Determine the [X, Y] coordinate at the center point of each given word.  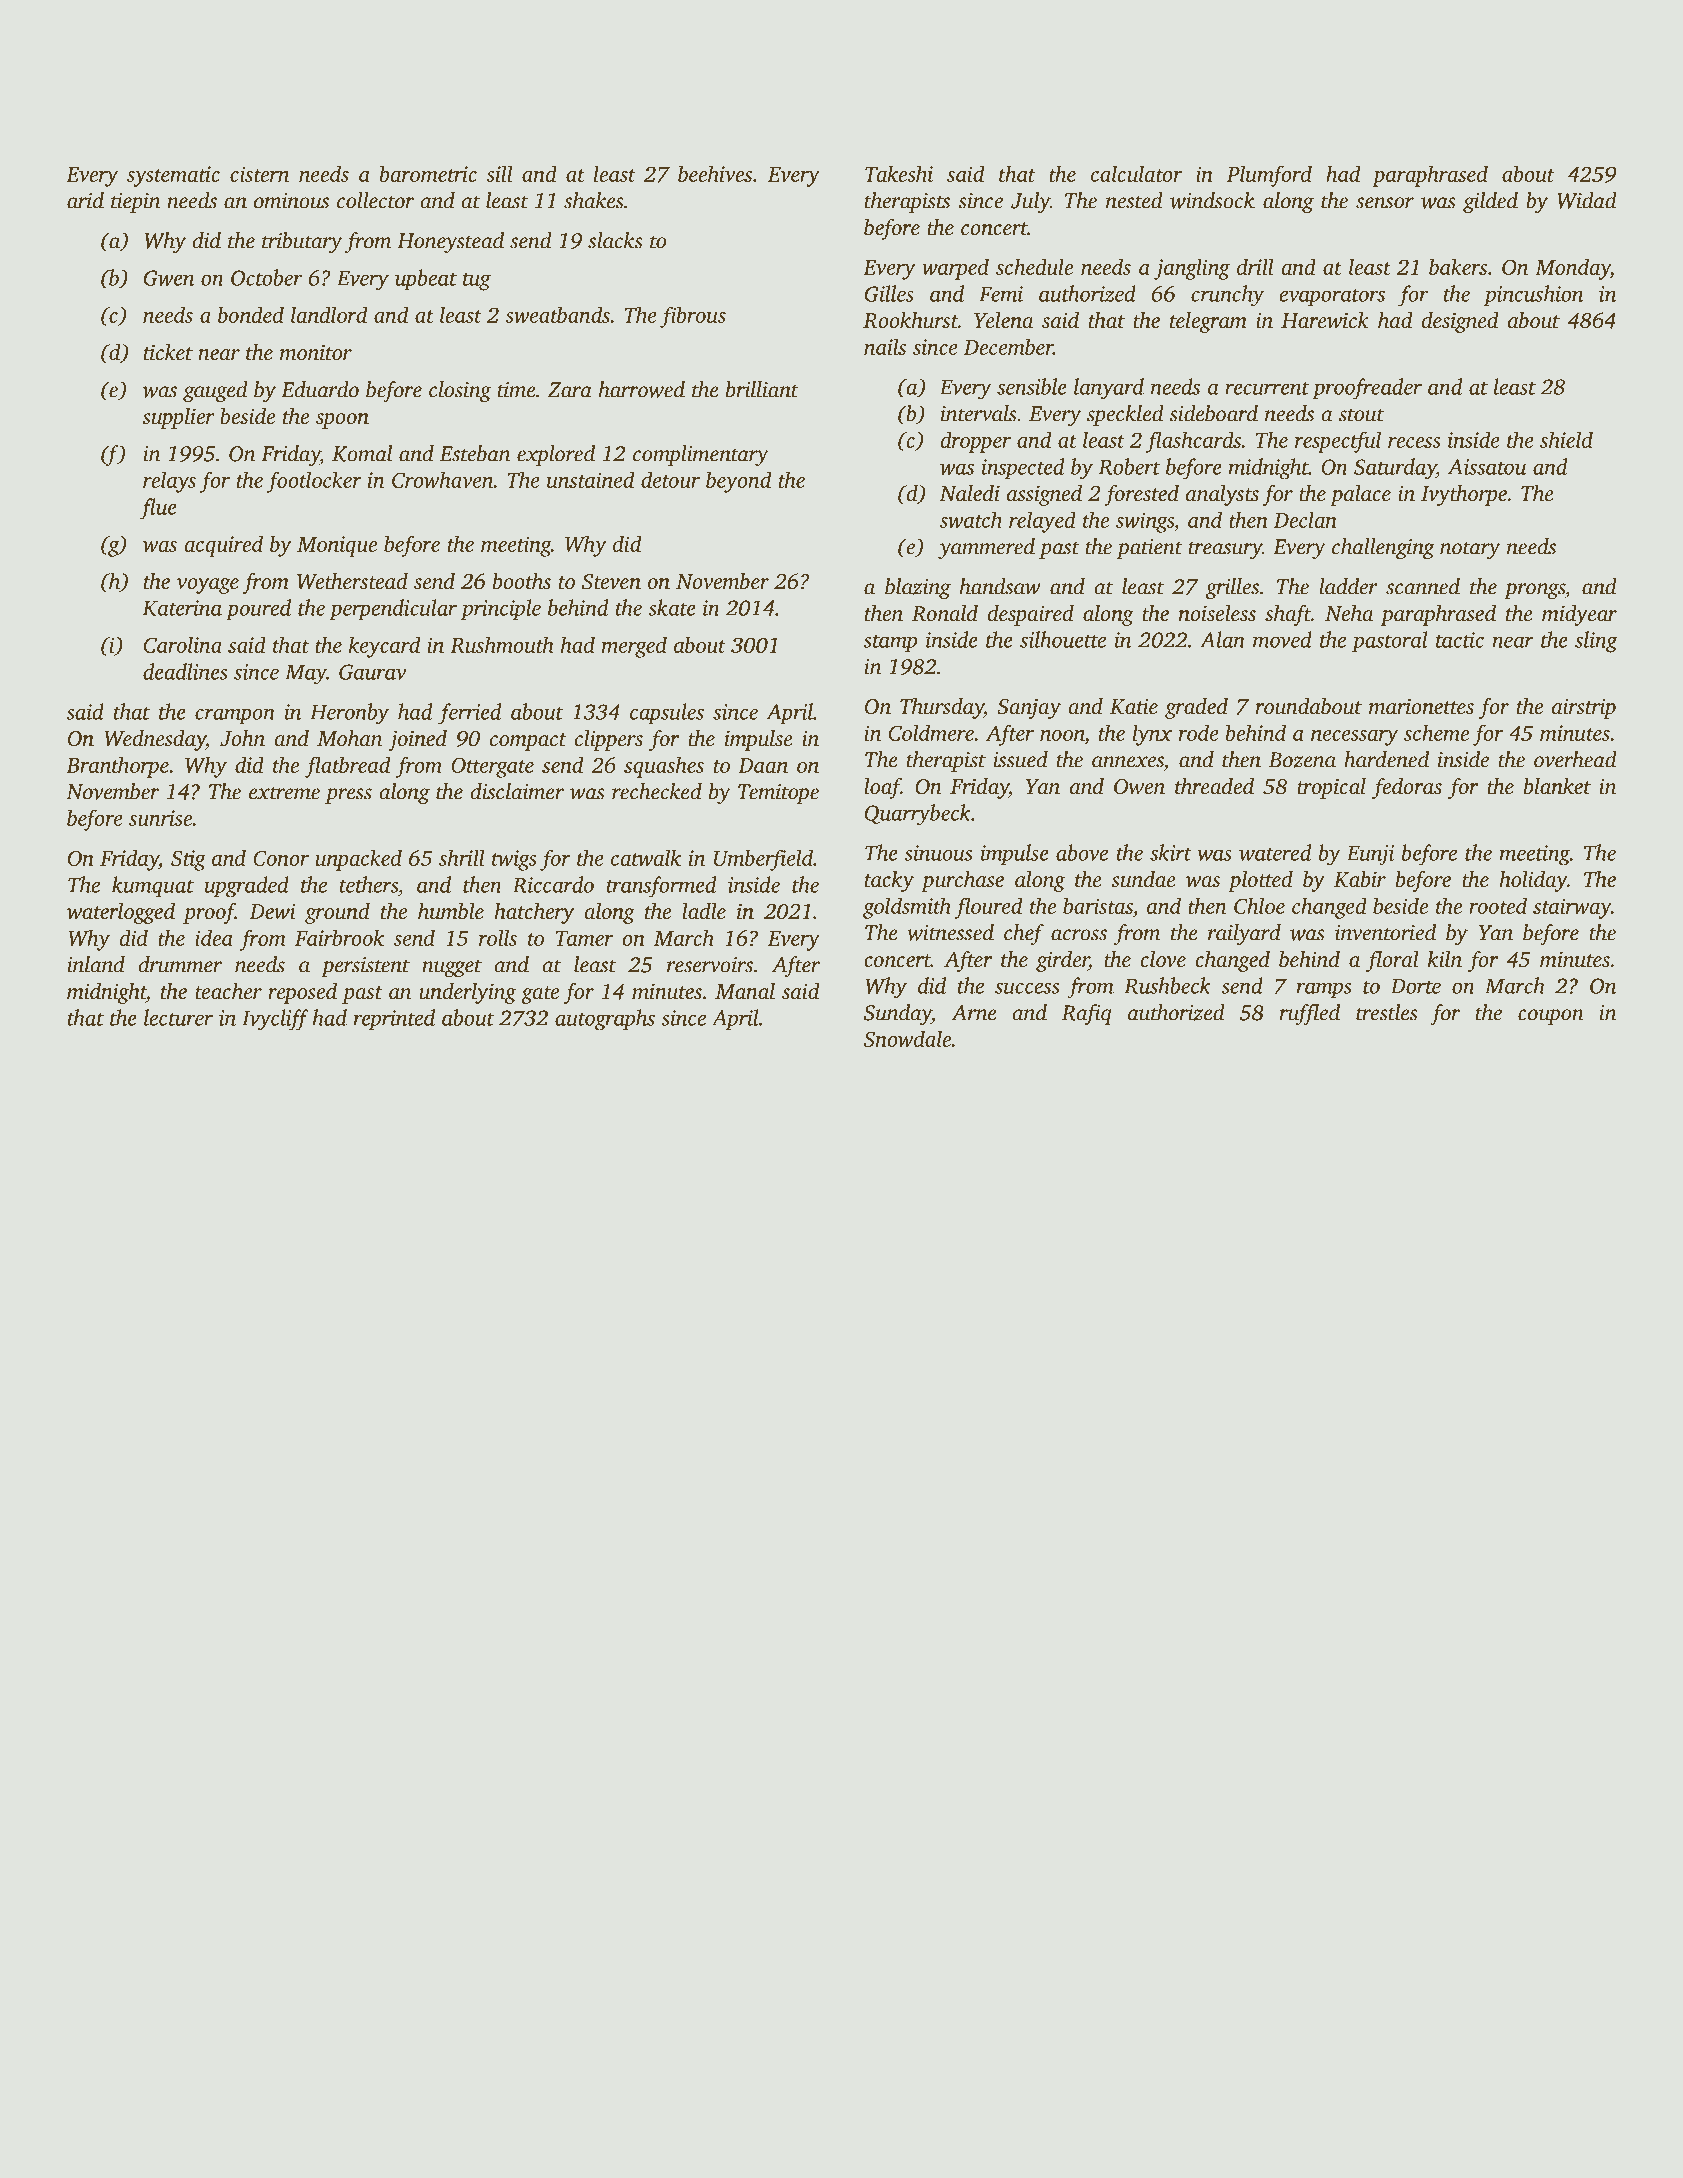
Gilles [889, 293]
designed [1460, 322]
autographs [605, 1020]
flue [158, 509]
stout [1361, 415]
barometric [428, 173]
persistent [365, 967]
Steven [611, 582]
